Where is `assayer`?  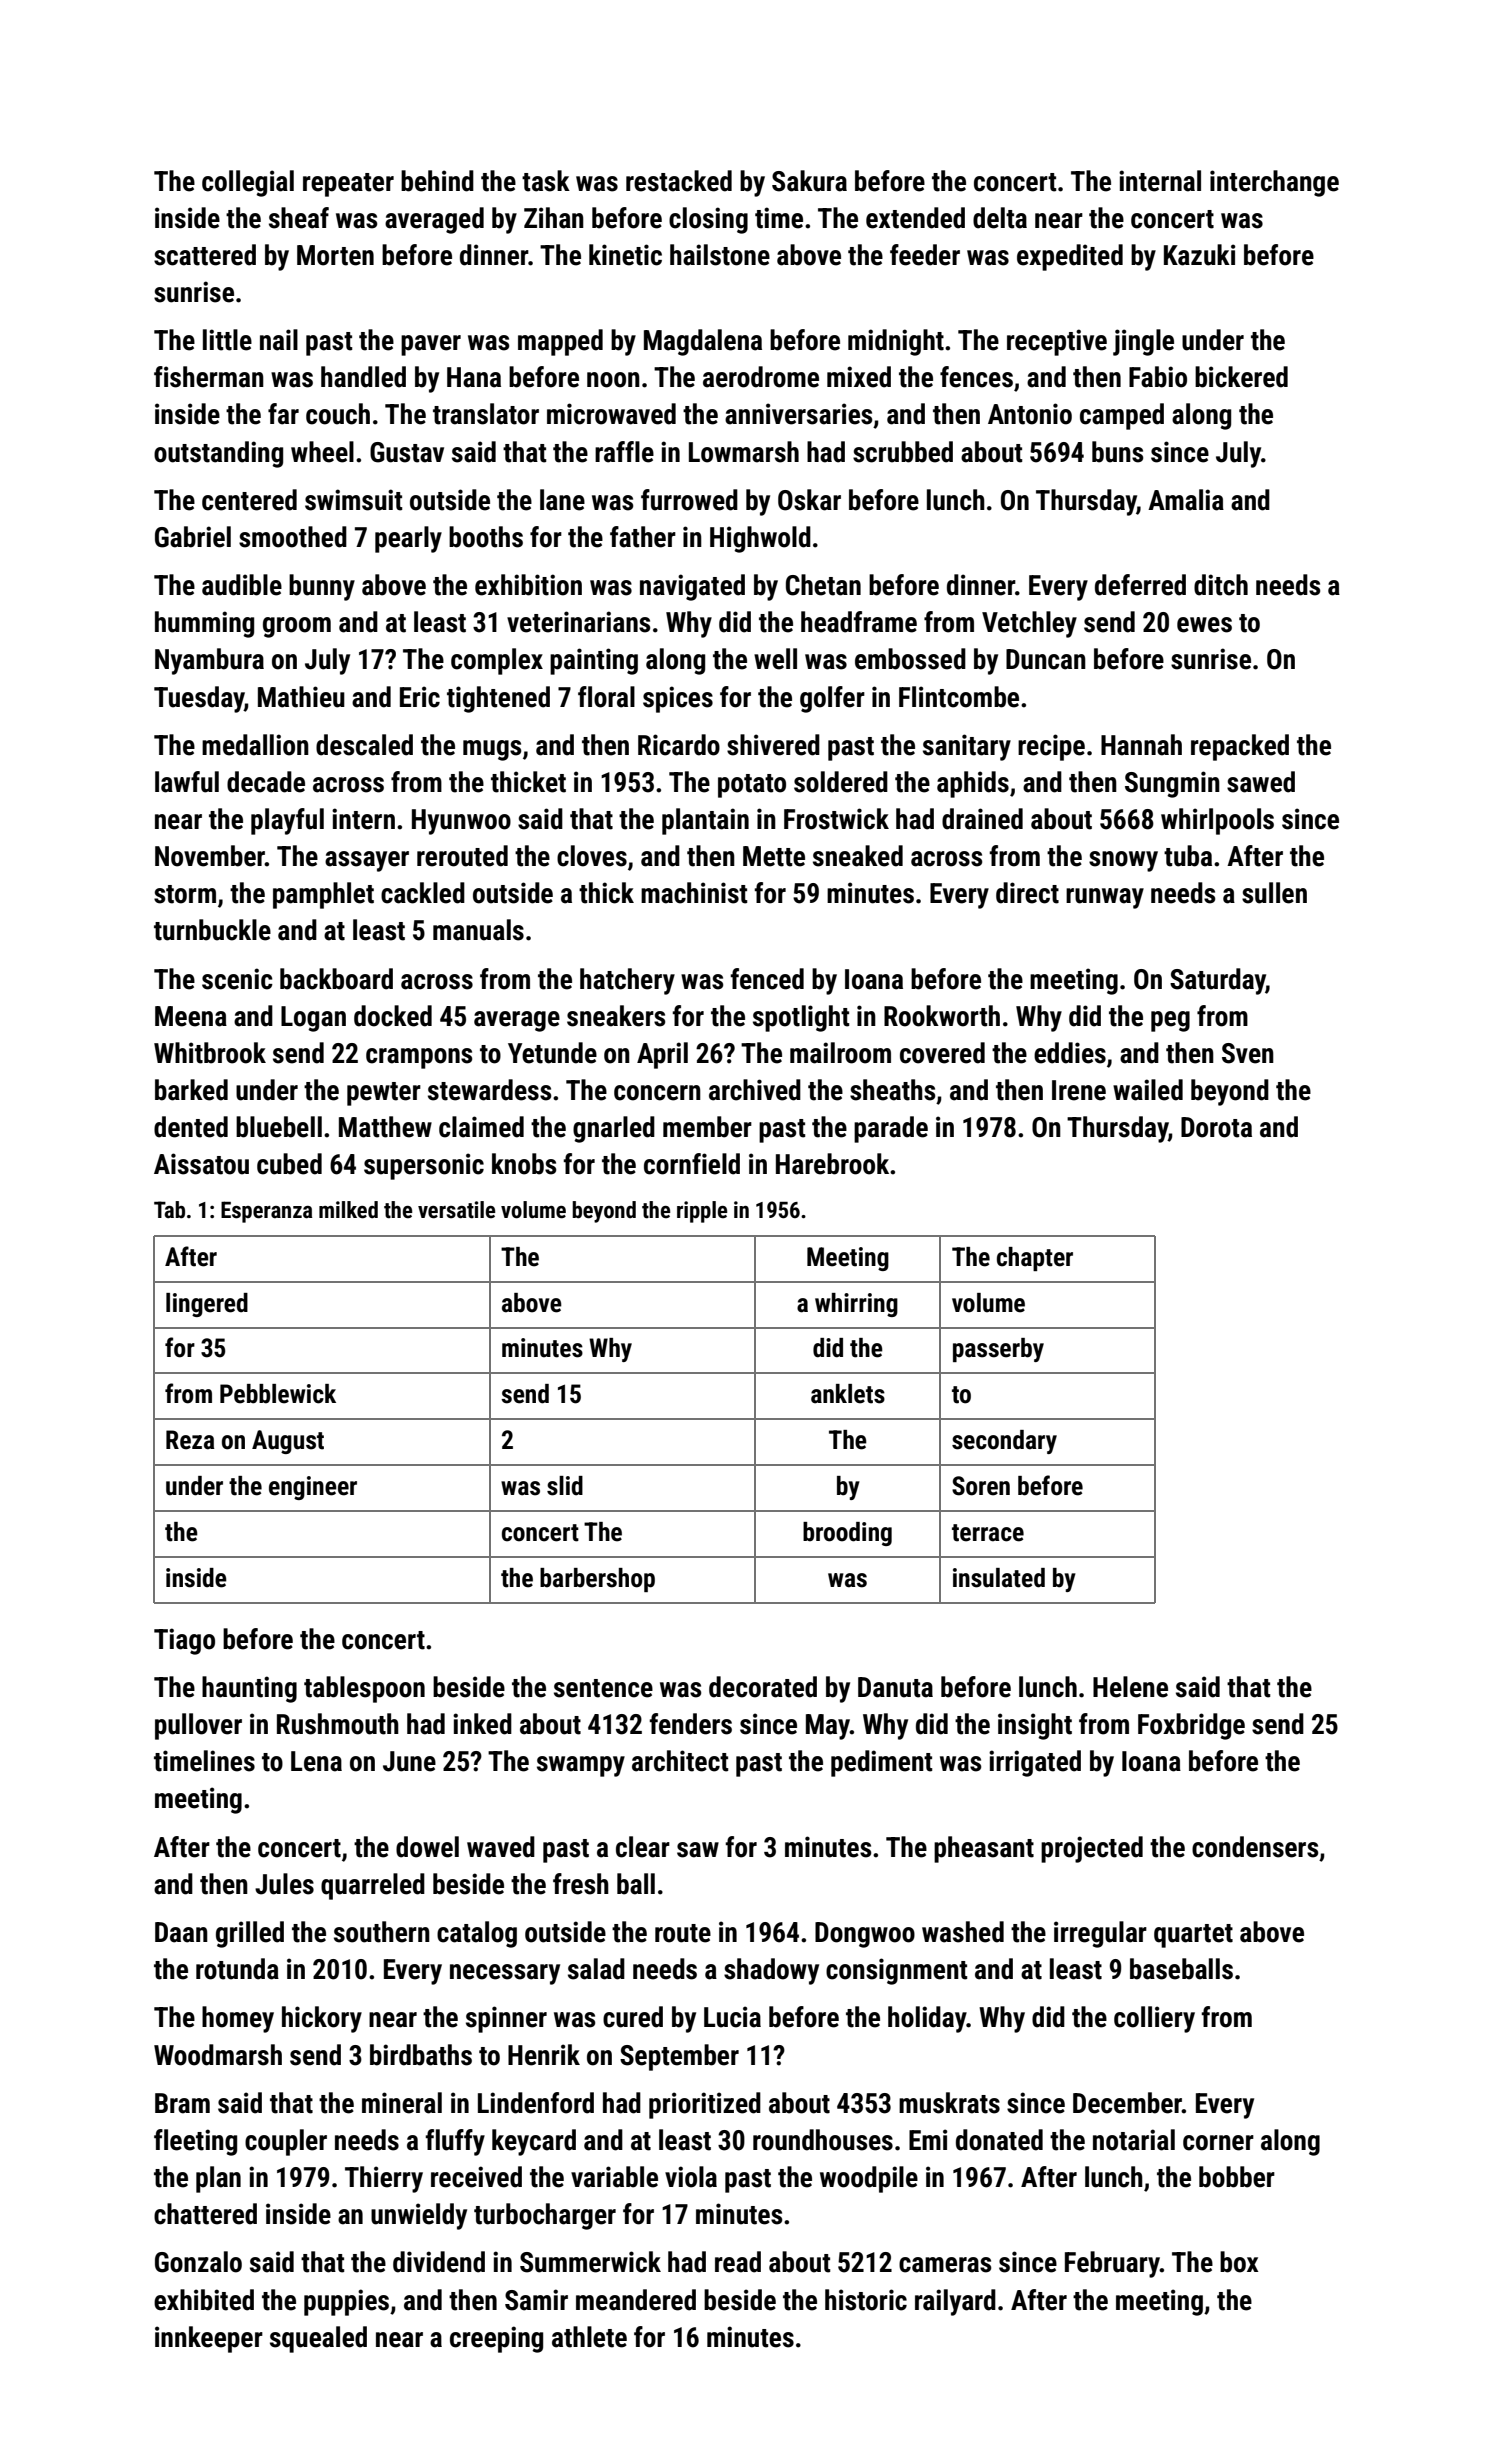
assayer is located at coordinates (367, 861).
